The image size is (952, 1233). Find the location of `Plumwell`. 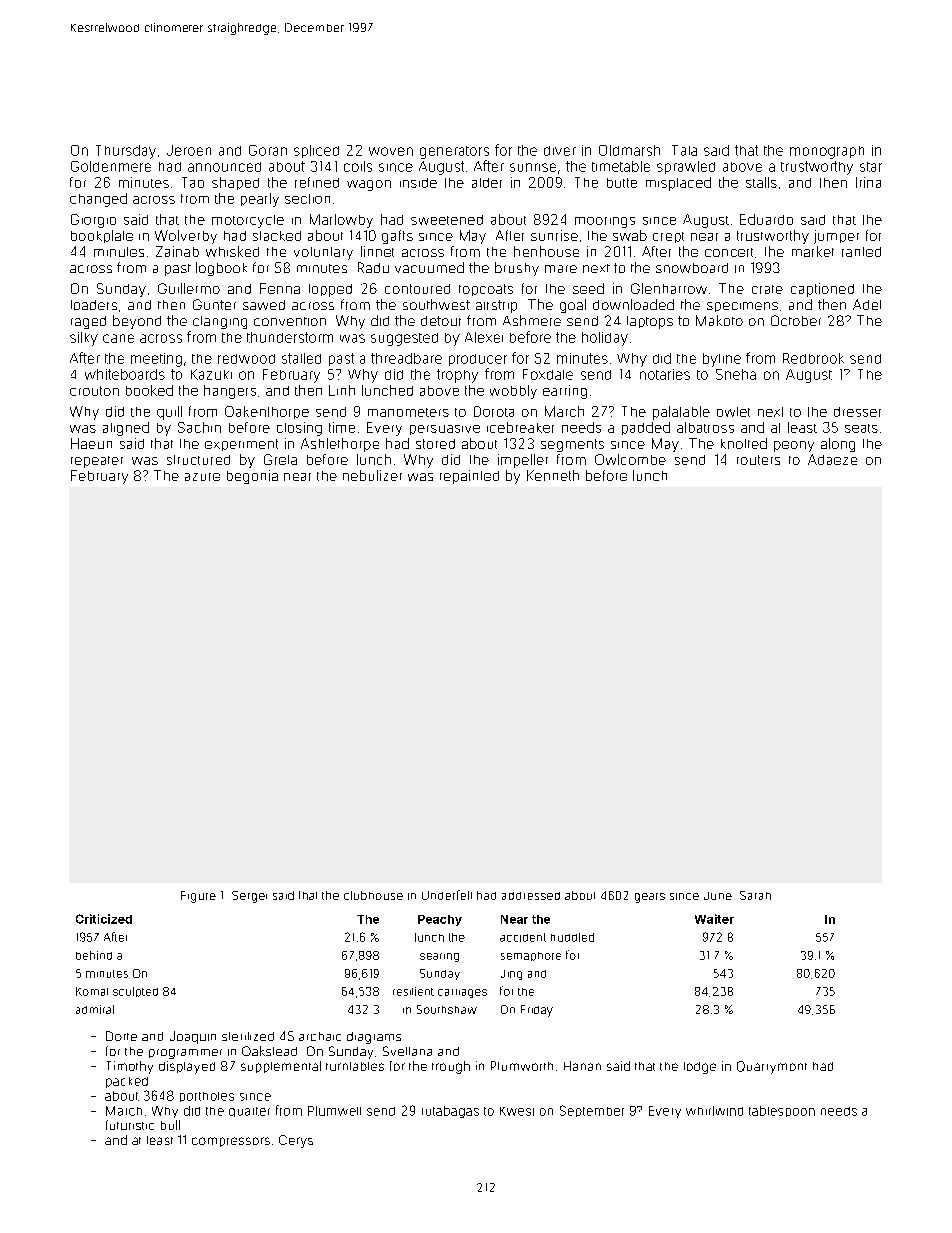

Plumwell is located at coordinates (334, 1111).
